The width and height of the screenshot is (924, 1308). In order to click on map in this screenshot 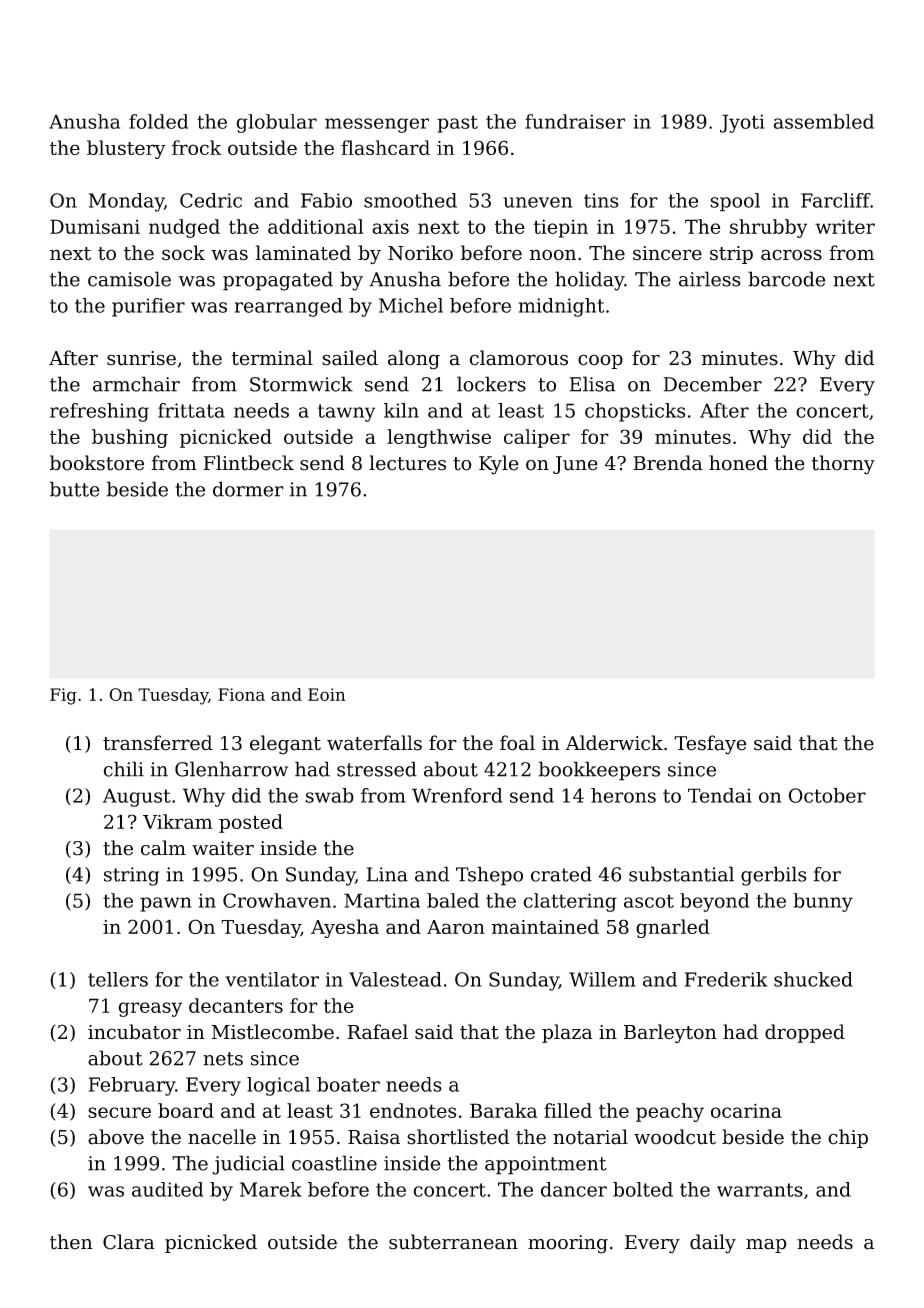, I will do `click(766, 1246)`.
